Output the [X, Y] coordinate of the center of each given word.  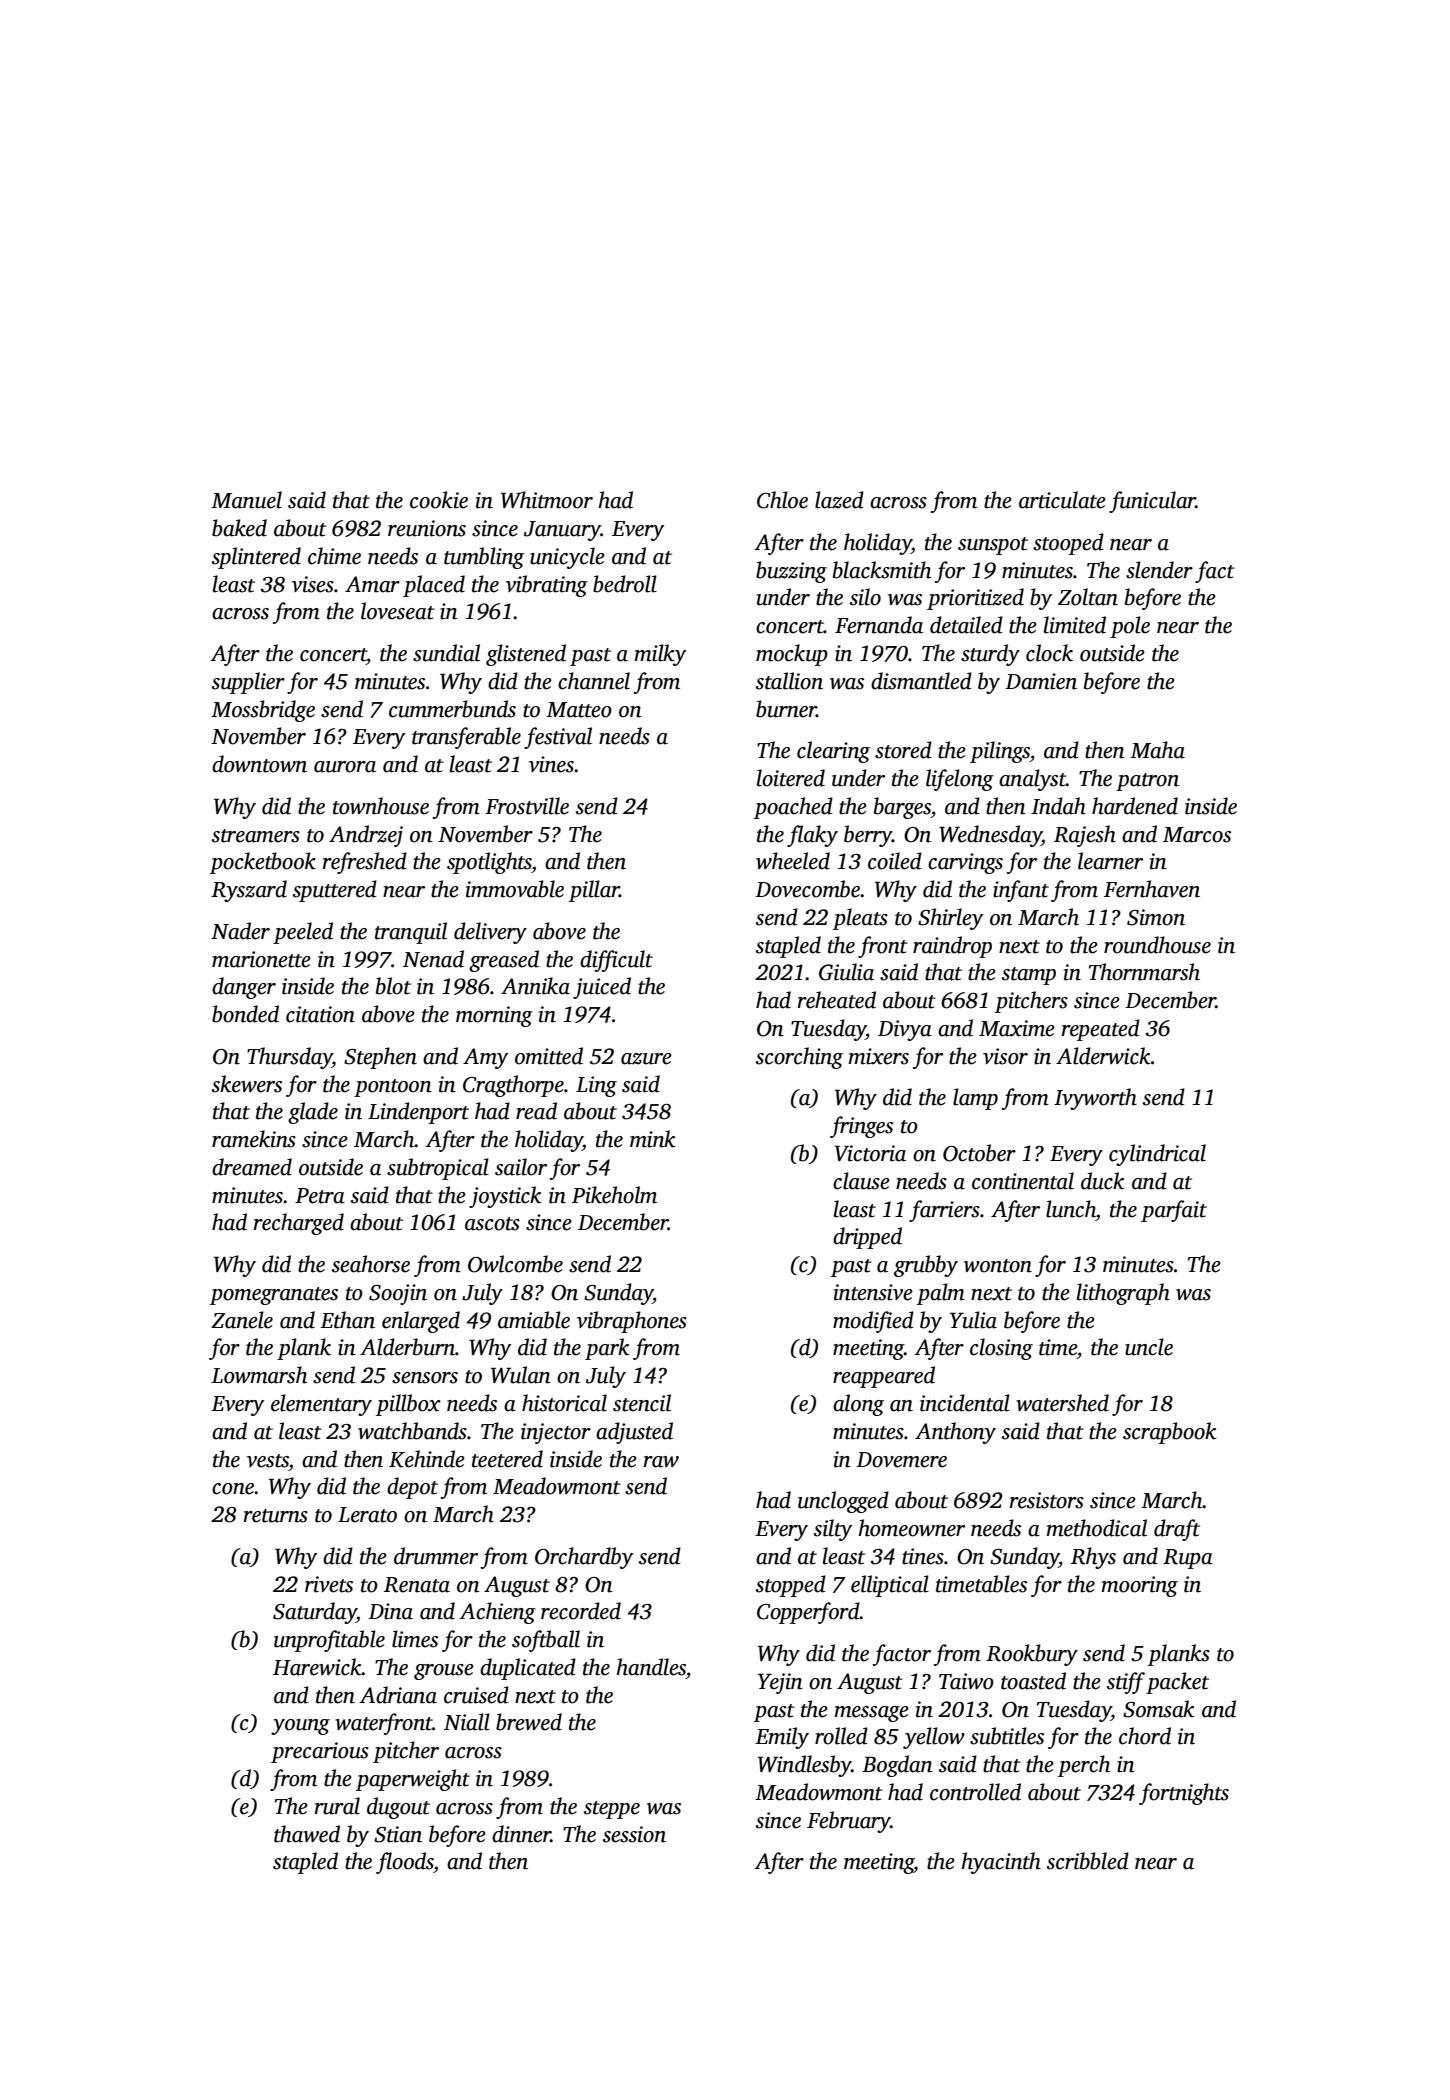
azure [646, 1059]
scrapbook [1170, 1433]
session [634, 1834]
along [858, 1405]
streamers [256, 836]
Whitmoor [547, 500]
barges [902, 808]
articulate [1062, 500]
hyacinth [1001, 1863]
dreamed [252, 1167]
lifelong [960, 780]
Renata [417, 1585]
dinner [521, 1834]
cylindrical [1157, 1155]
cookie [439, 500]
